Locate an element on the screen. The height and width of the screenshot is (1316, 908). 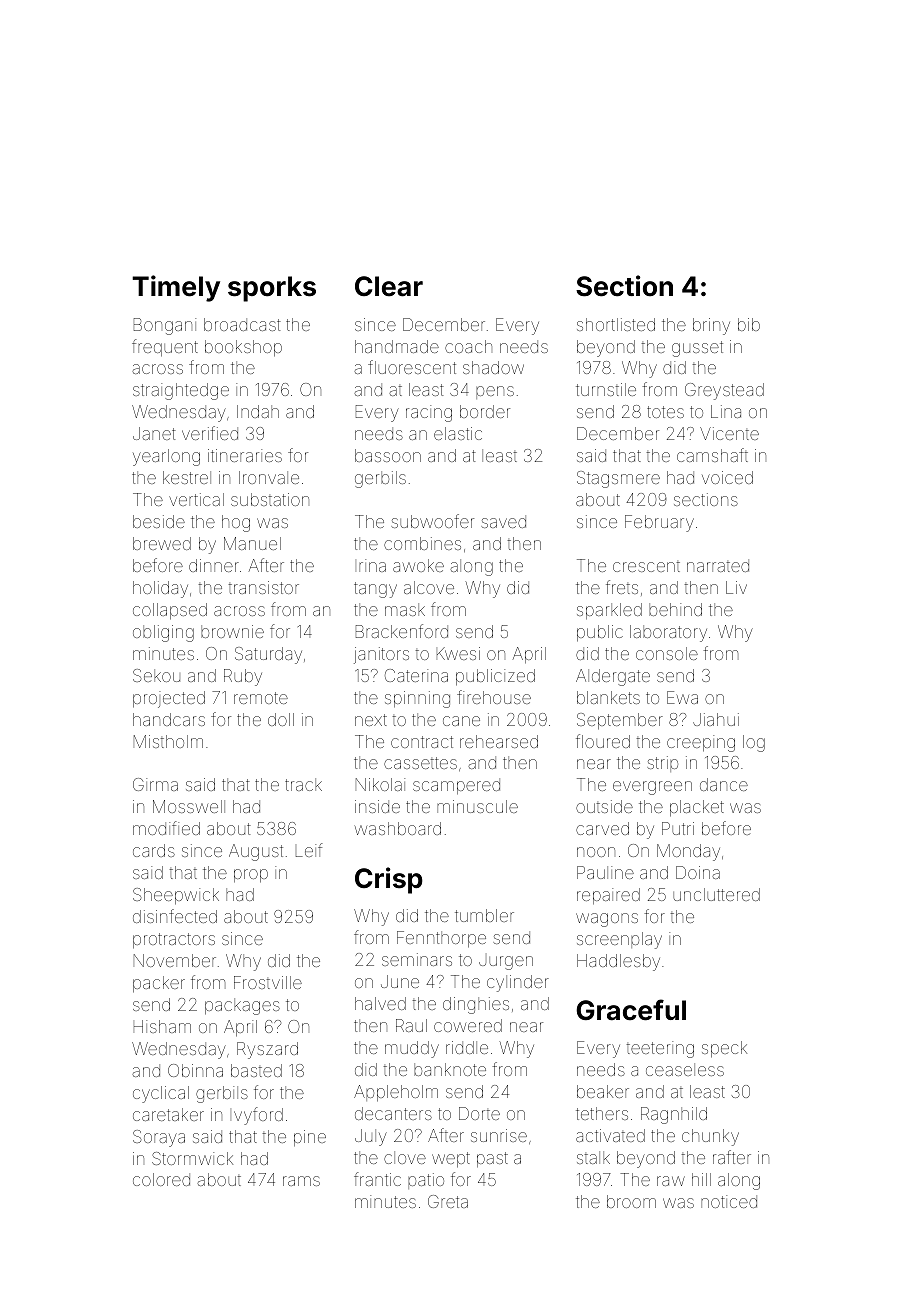
sunrise is located at coordinates (499, 1135).
